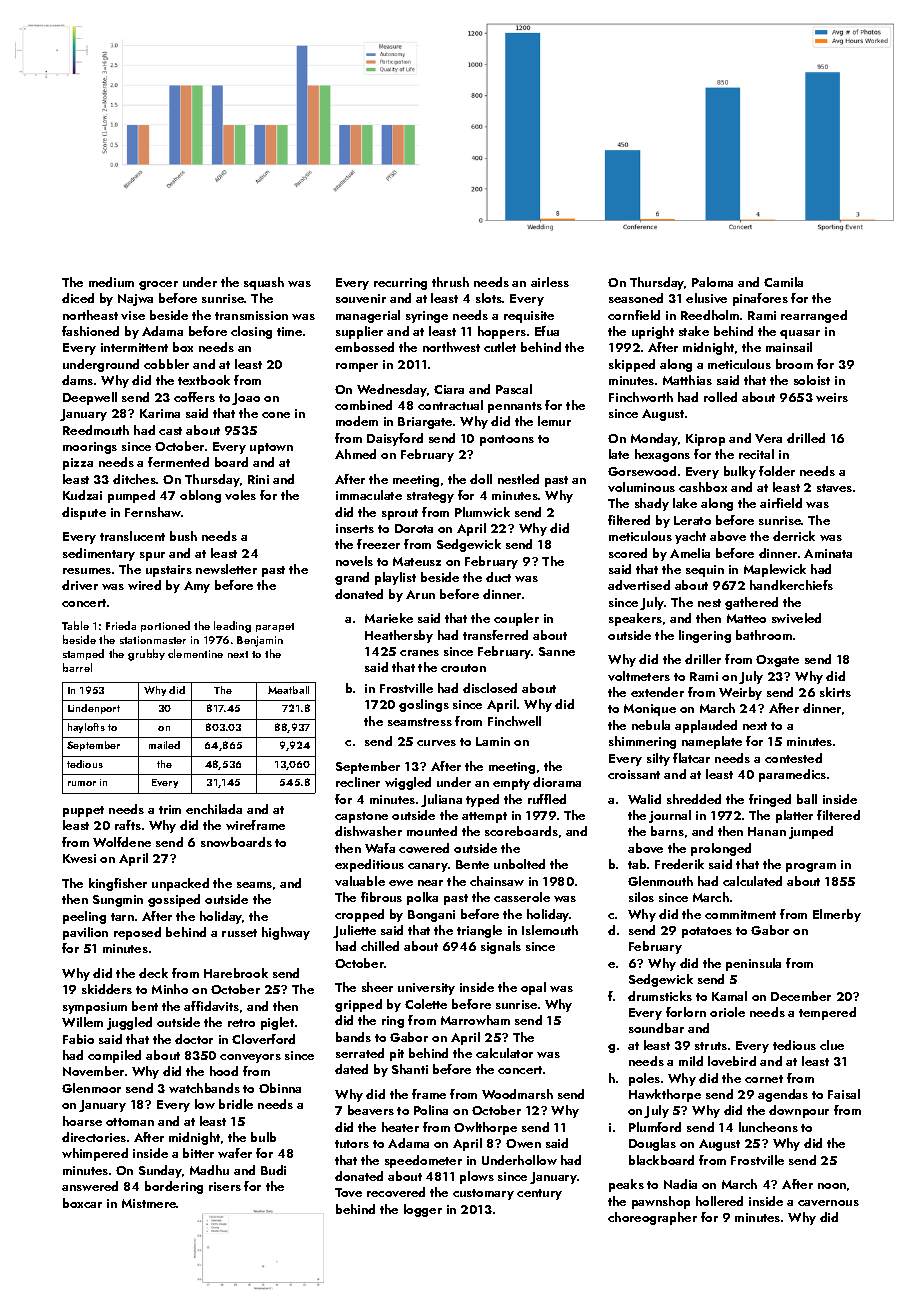 This document has height=1308, width=924. What do you see at coordinates (550, 282) in the document?
I see `airless` at bounding box center [550, 282].
